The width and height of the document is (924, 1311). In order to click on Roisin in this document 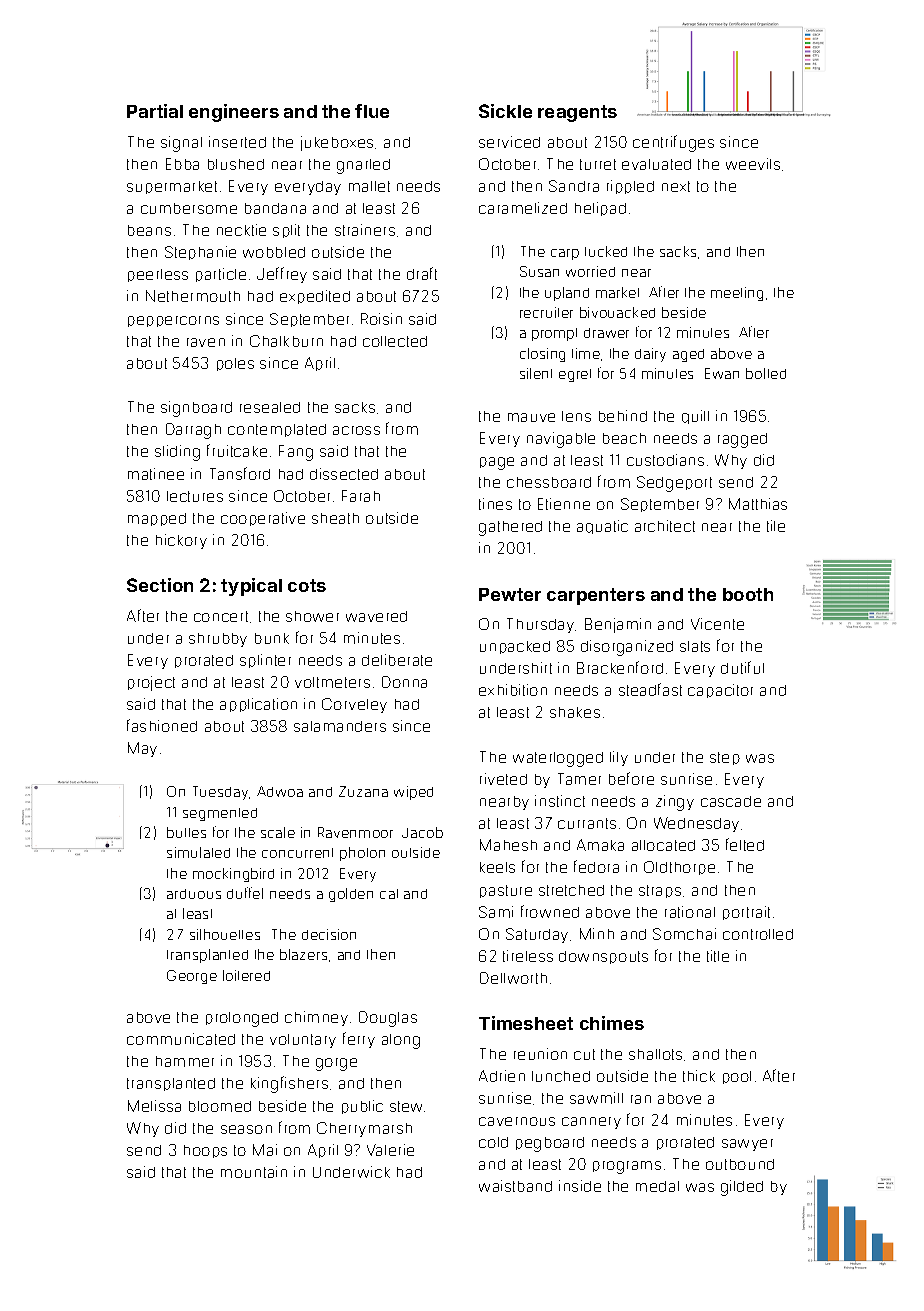, I will do `click(381, 319)`.
